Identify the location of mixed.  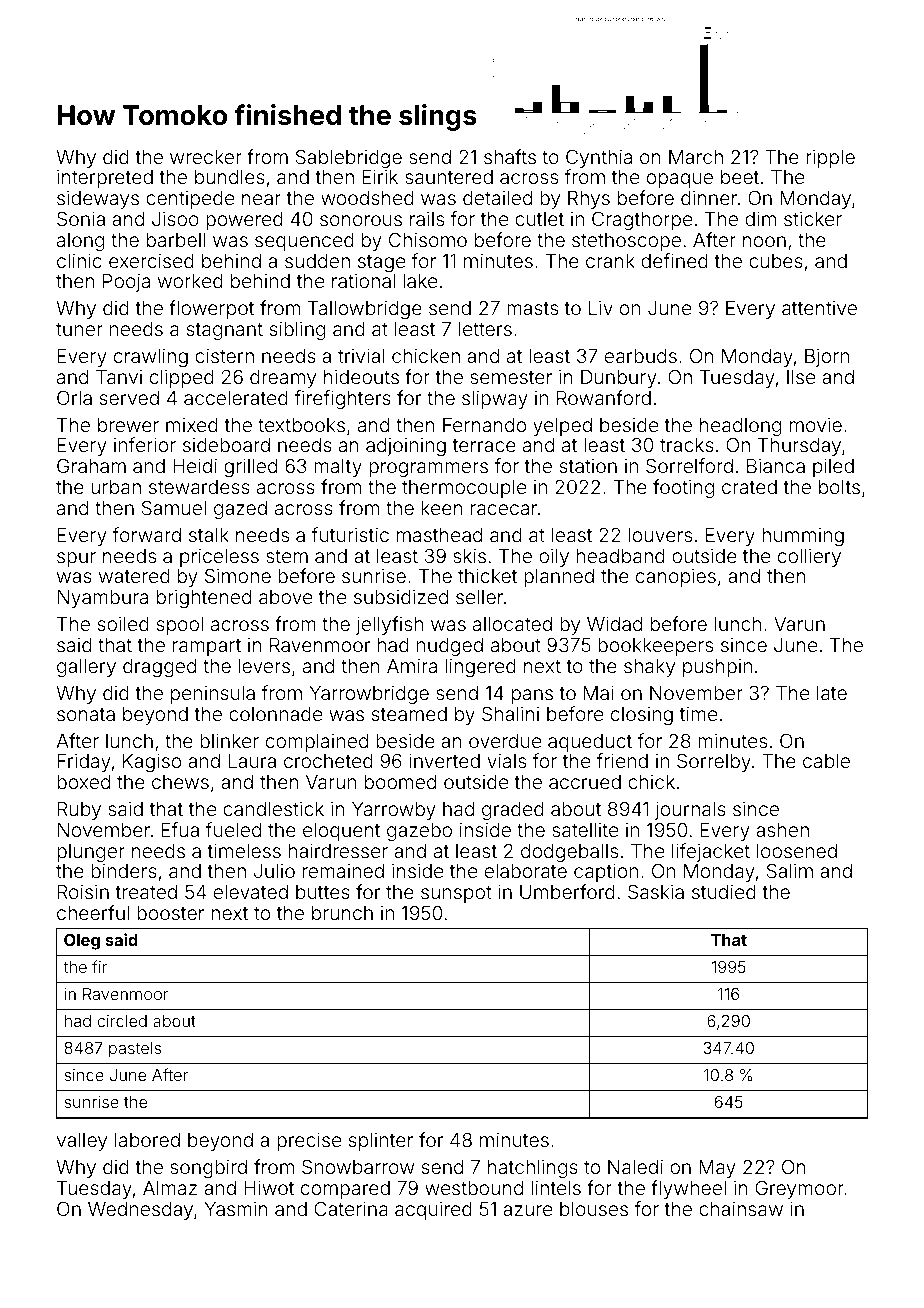
(192, 425).
